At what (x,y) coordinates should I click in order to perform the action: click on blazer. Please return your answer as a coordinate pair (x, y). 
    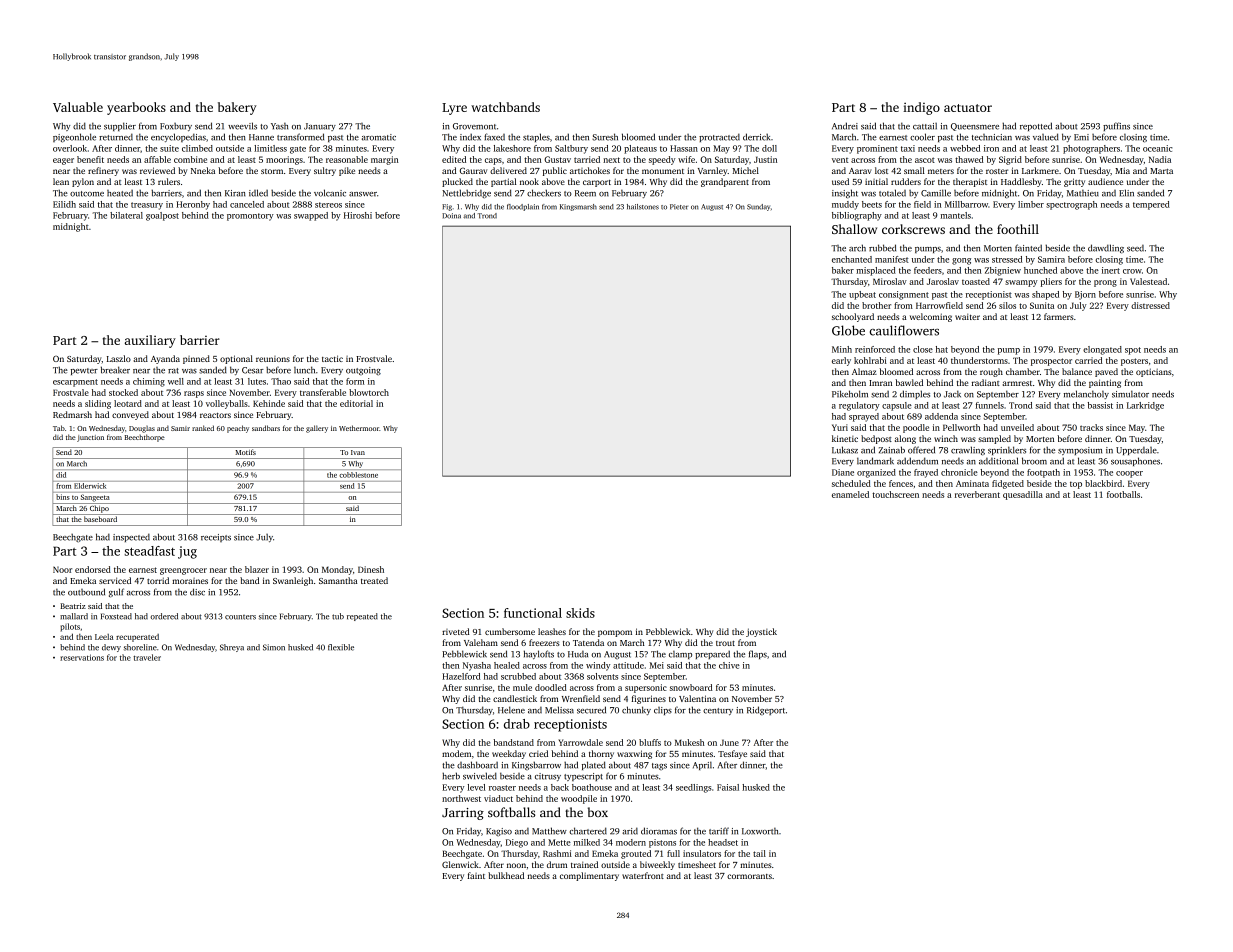
    Looking at the image, I should click on (257, 569).
